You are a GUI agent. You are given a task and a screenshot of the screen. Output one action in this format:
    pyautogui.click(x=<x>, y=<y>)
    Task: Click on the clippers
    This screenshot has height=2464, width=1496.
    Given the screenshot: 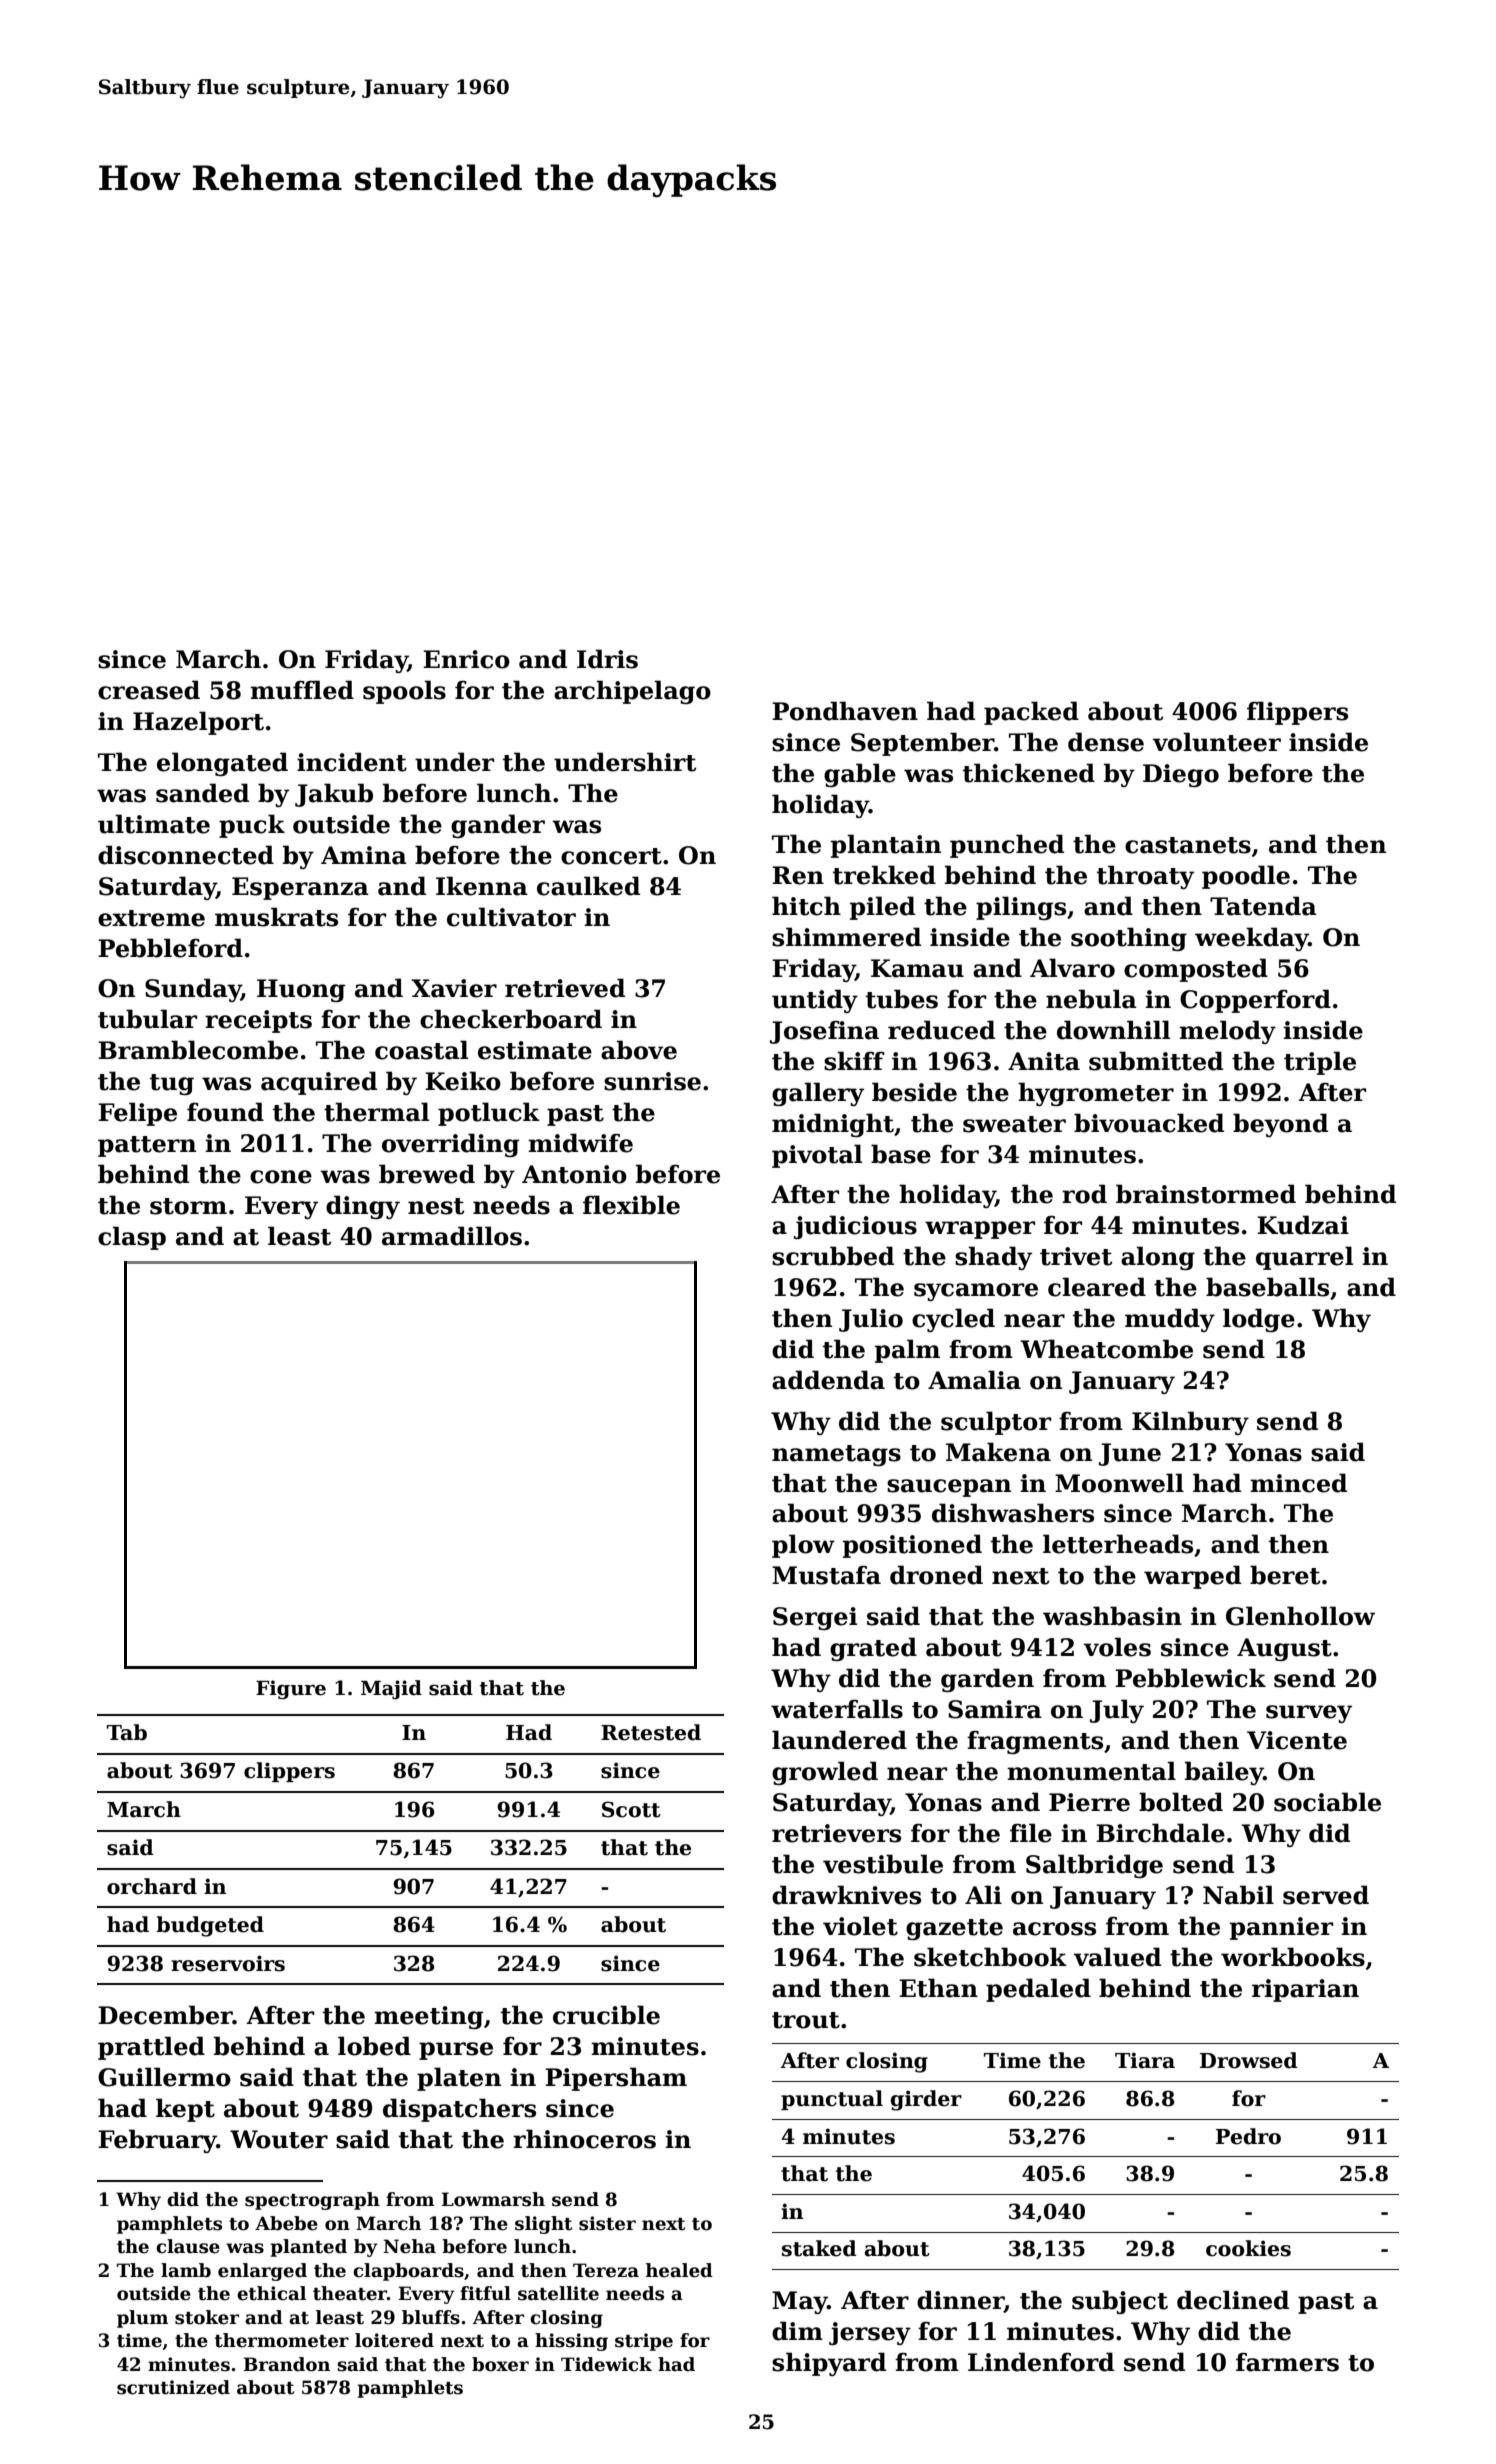 What is the action you would take?
    pyautogui.click(x=289, y=1772)
